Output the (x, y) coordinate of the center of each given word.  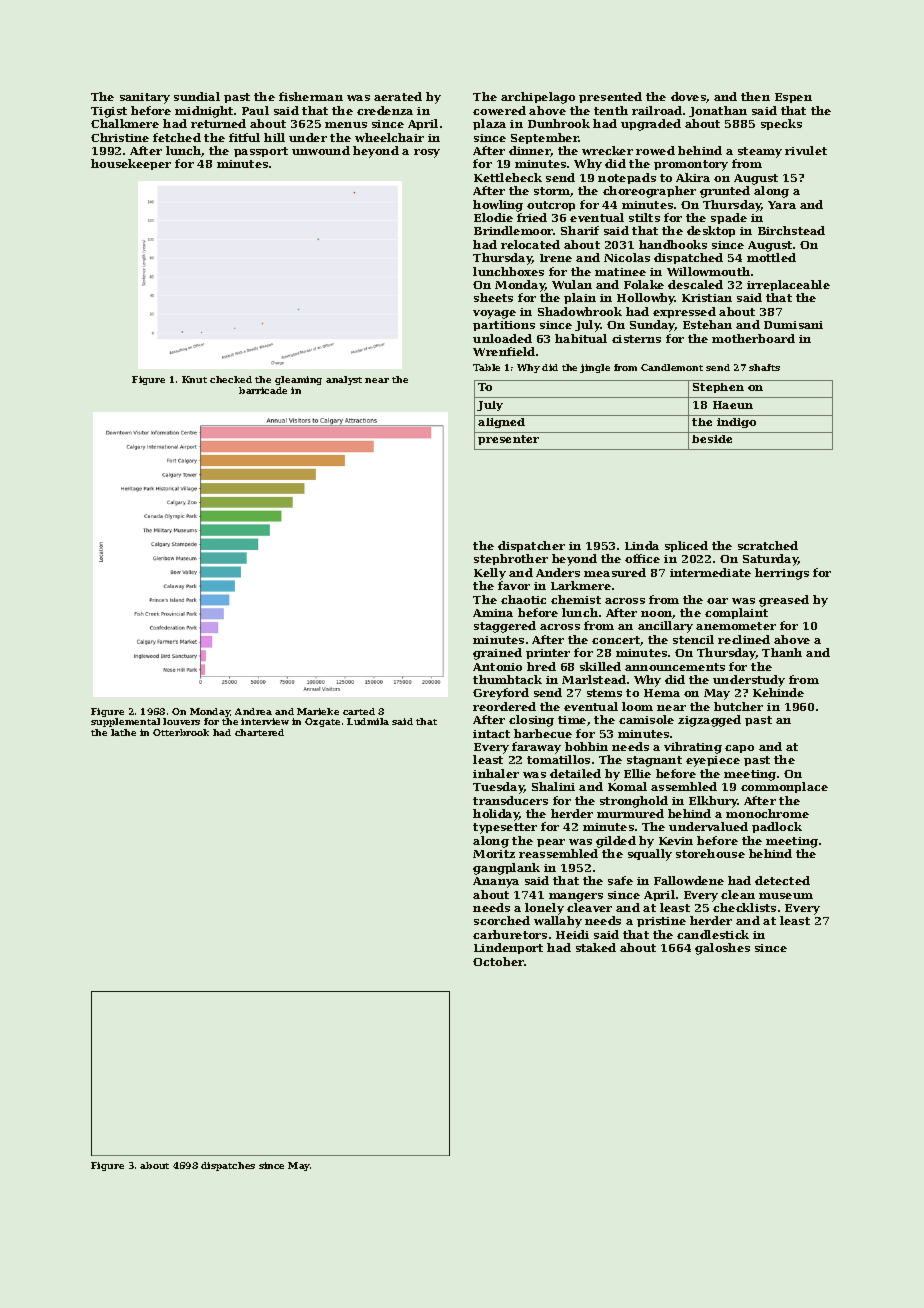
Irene (556, 258)
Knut (194, 379)
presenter (508, 440)
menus (346, 125)
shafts (764, 367)
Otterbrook (181, 732)
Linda (642, 545)
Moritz (494, 854)
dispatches (228, 1166)
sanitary (145, 98)
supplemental (125, 722)
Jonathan (718, 111)
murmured (630, 813)
